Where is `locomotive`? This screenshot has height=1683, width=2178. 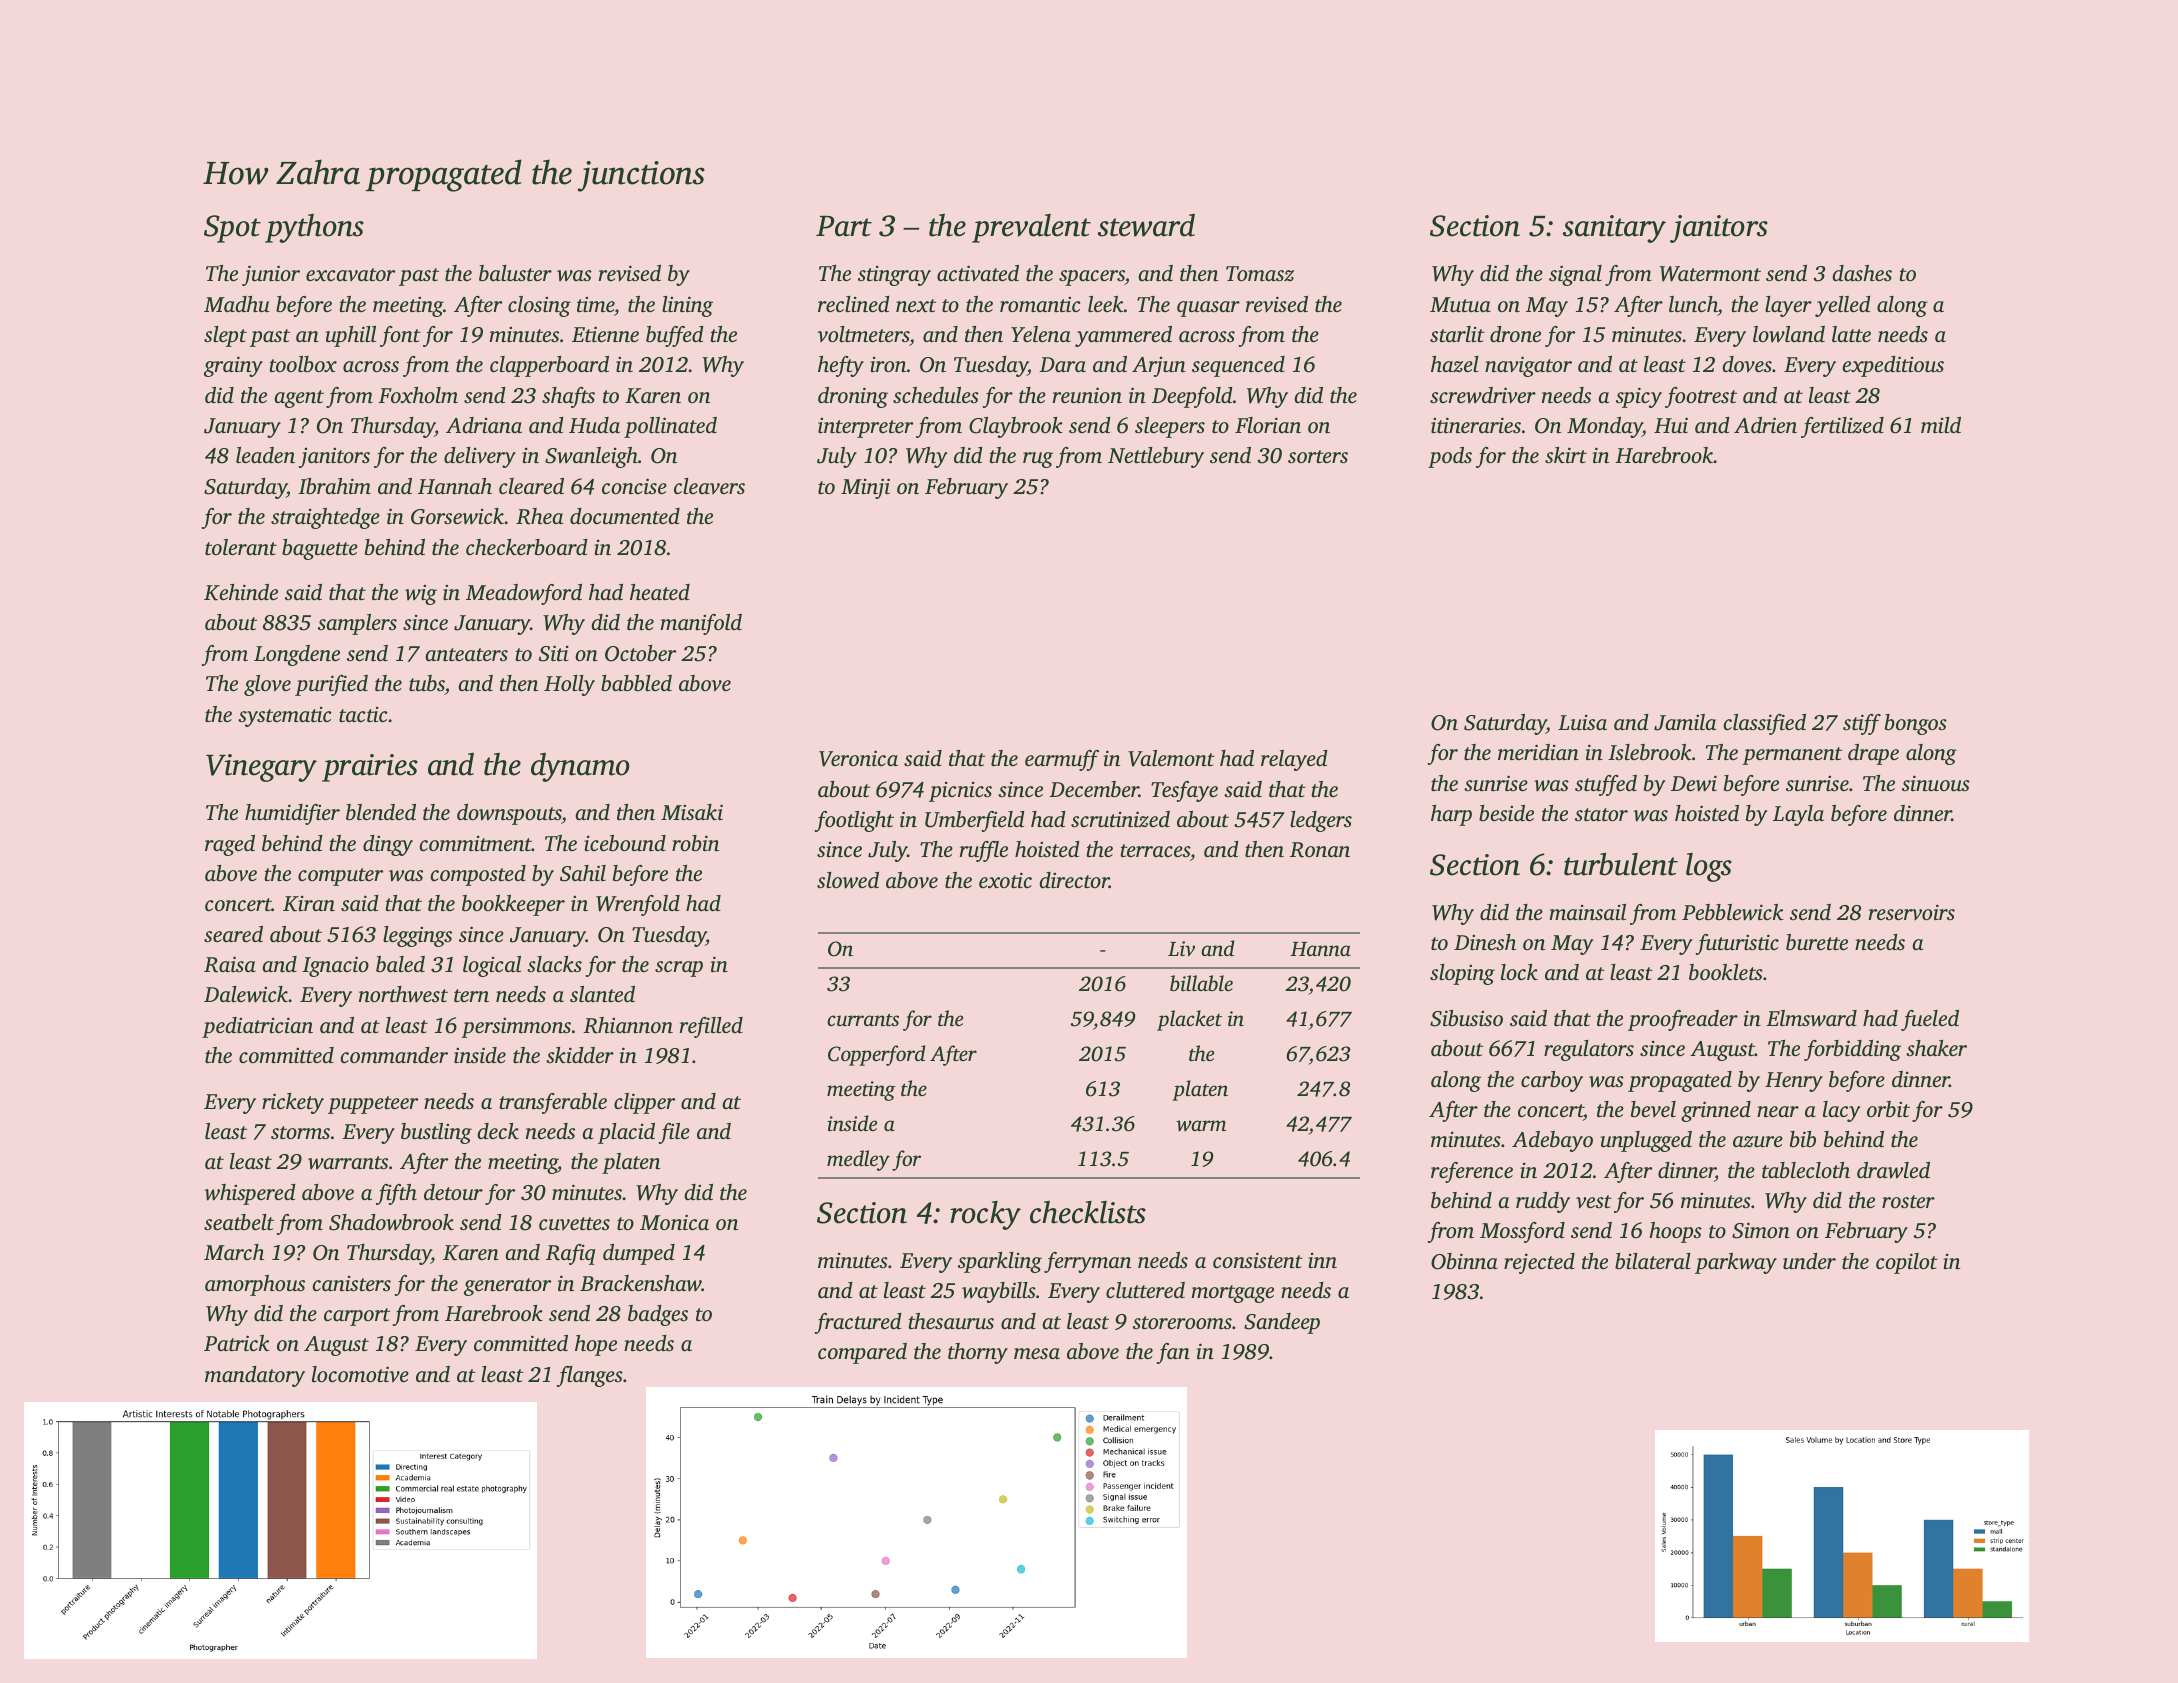
locomotive is located at coordinates (360, 1374).
